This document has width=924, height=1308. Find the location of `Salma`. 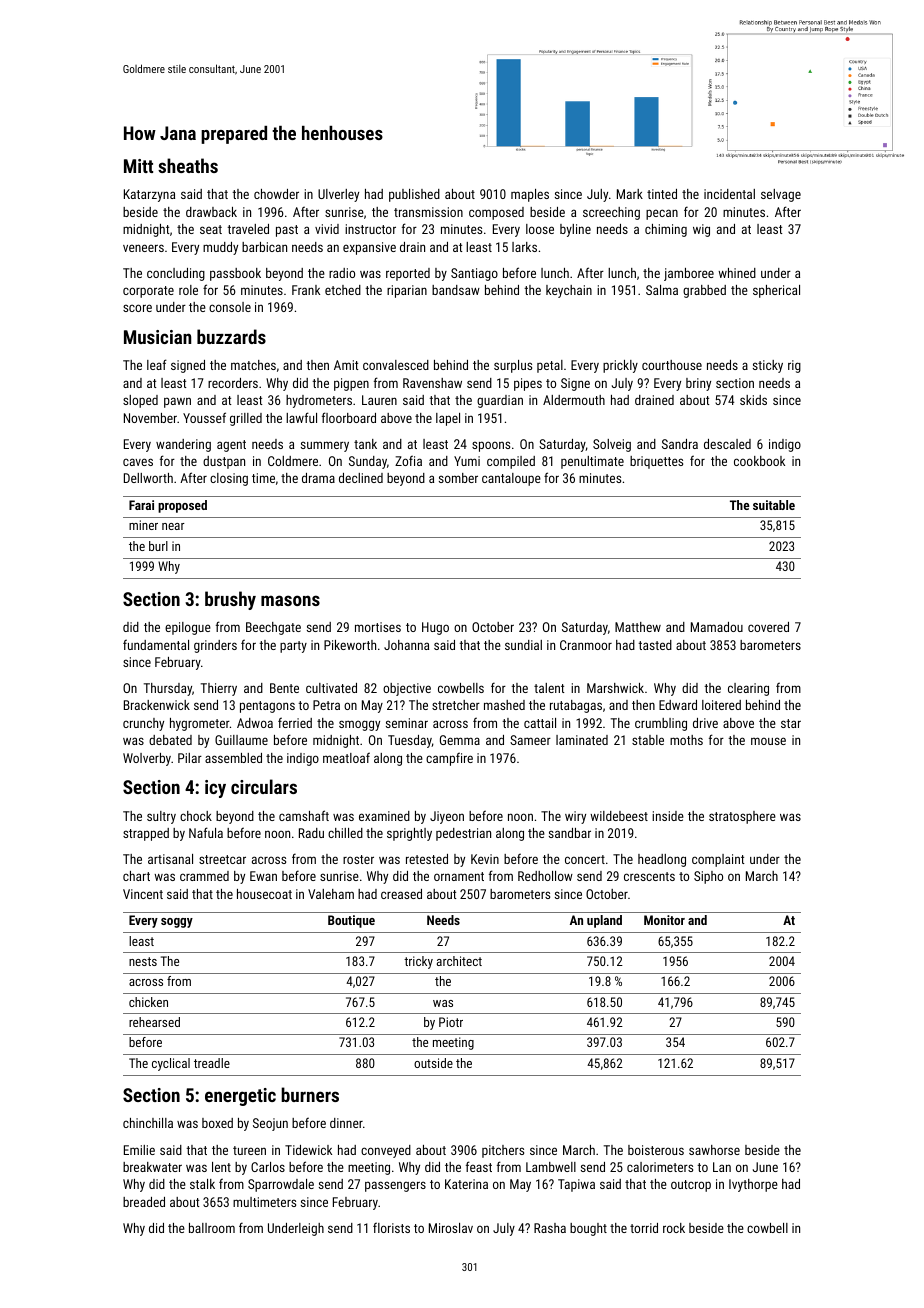

Salma is located at coordinates (662, 290).
